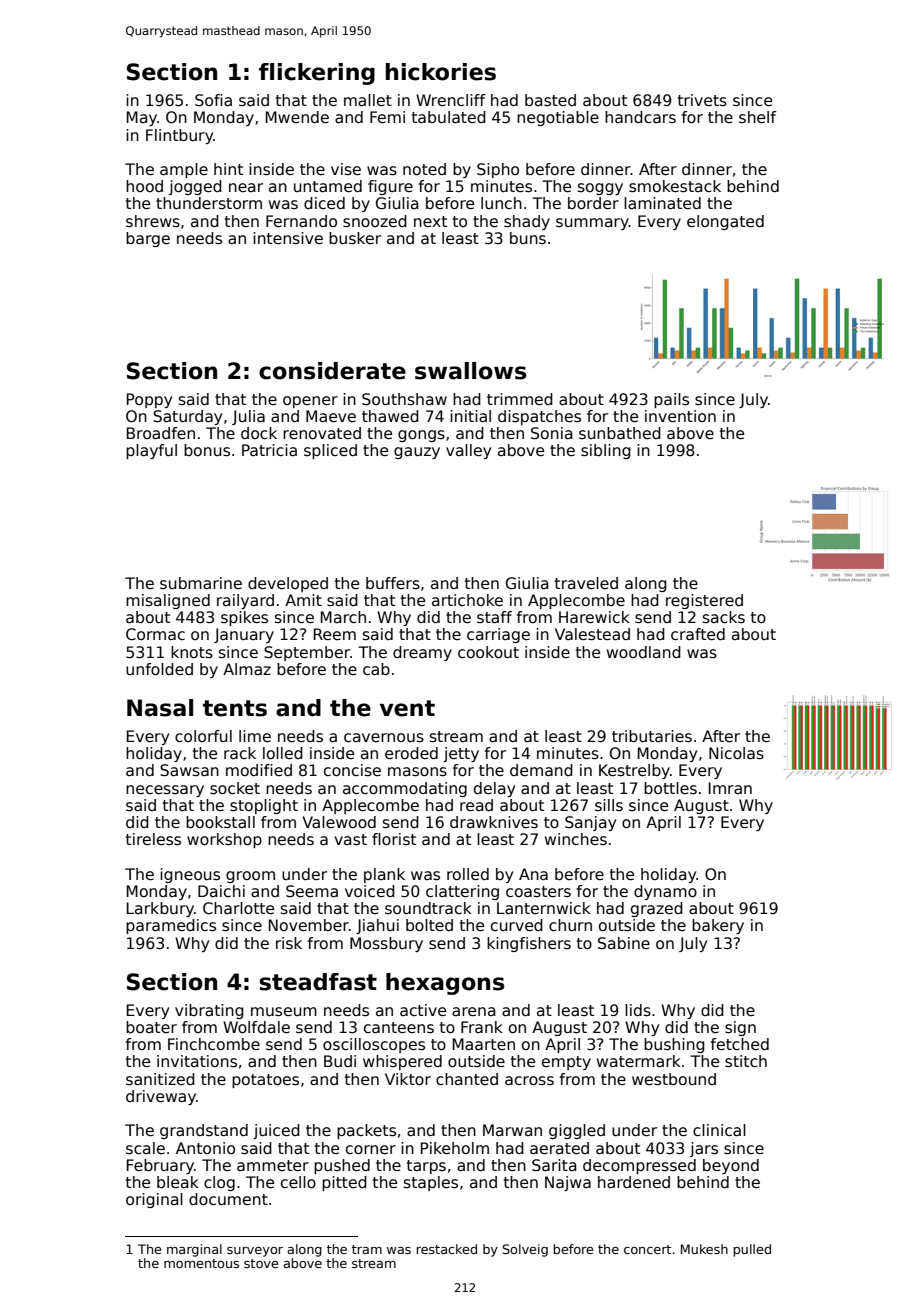 This screenshot has height=1316, width=908. Describe the element at coordinates (165, 791) in the screenshot. I see `necessary` at that location.
